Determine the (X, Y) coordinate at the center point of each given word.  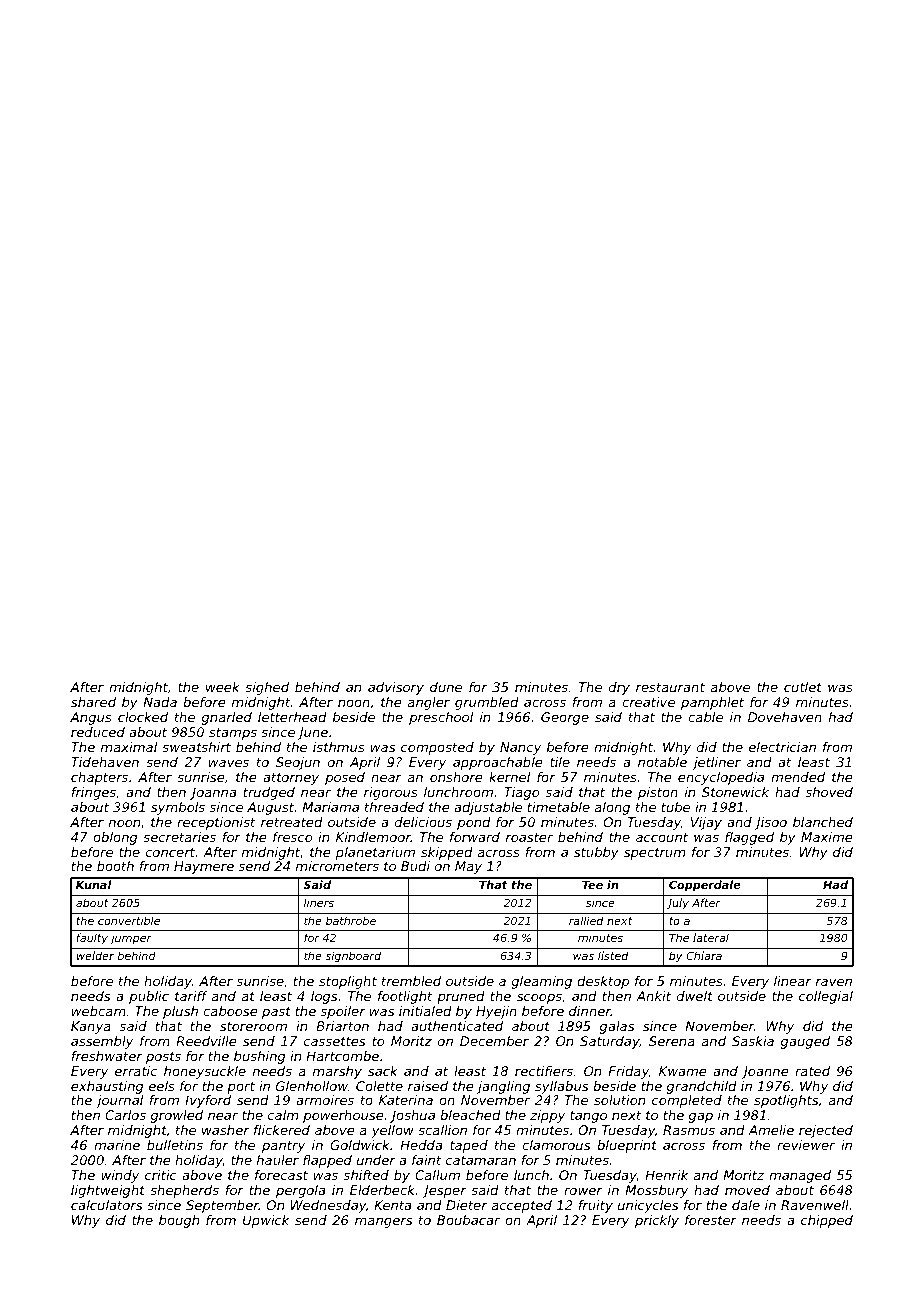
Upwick (266, 1221)
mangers (383, 1222)
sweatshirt (196, 747)
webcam (99, 1011)
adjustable (488, 808)
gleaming (542, 982)
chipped (827, 1221)
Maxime (827, 837)
